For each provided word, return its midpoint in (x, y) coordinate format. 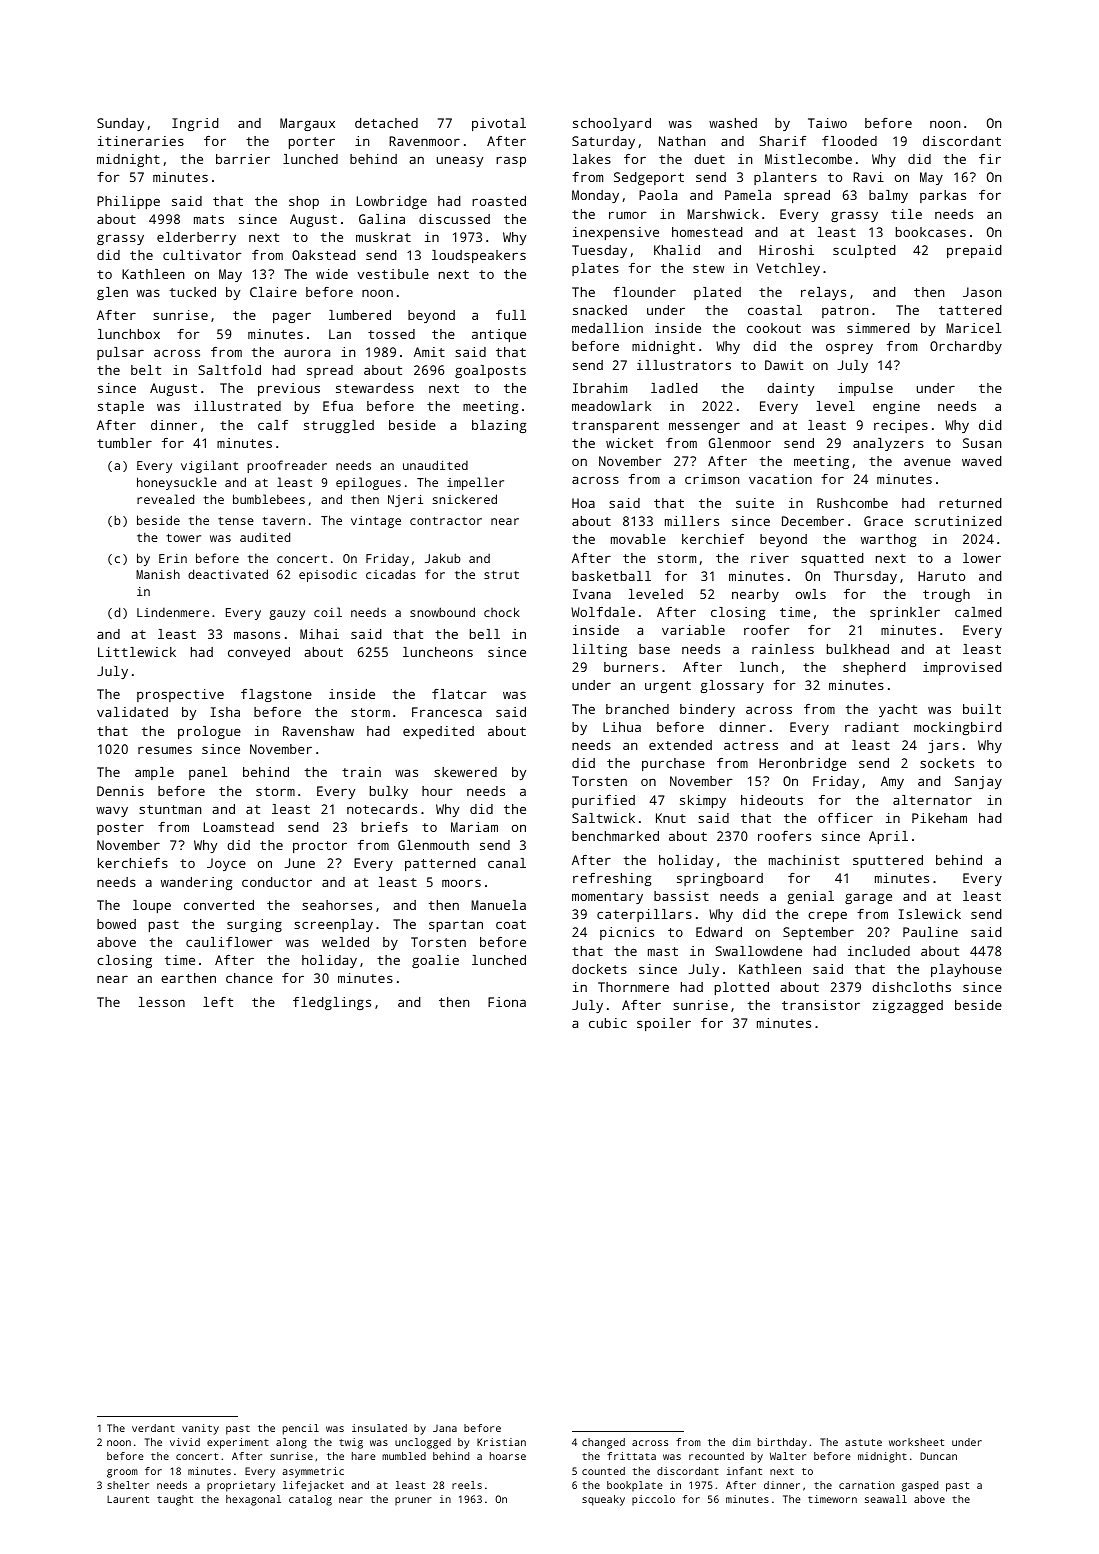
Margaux (307, 124)
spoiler (664, 1024)
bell (485, 634)
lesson (162, 1002)
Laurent (128, 1499)
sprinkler (905, 613)
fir (990, 159)
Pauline (930, 932)
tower (183, 538)
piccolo (653, 1500)
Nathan (682, 141)
